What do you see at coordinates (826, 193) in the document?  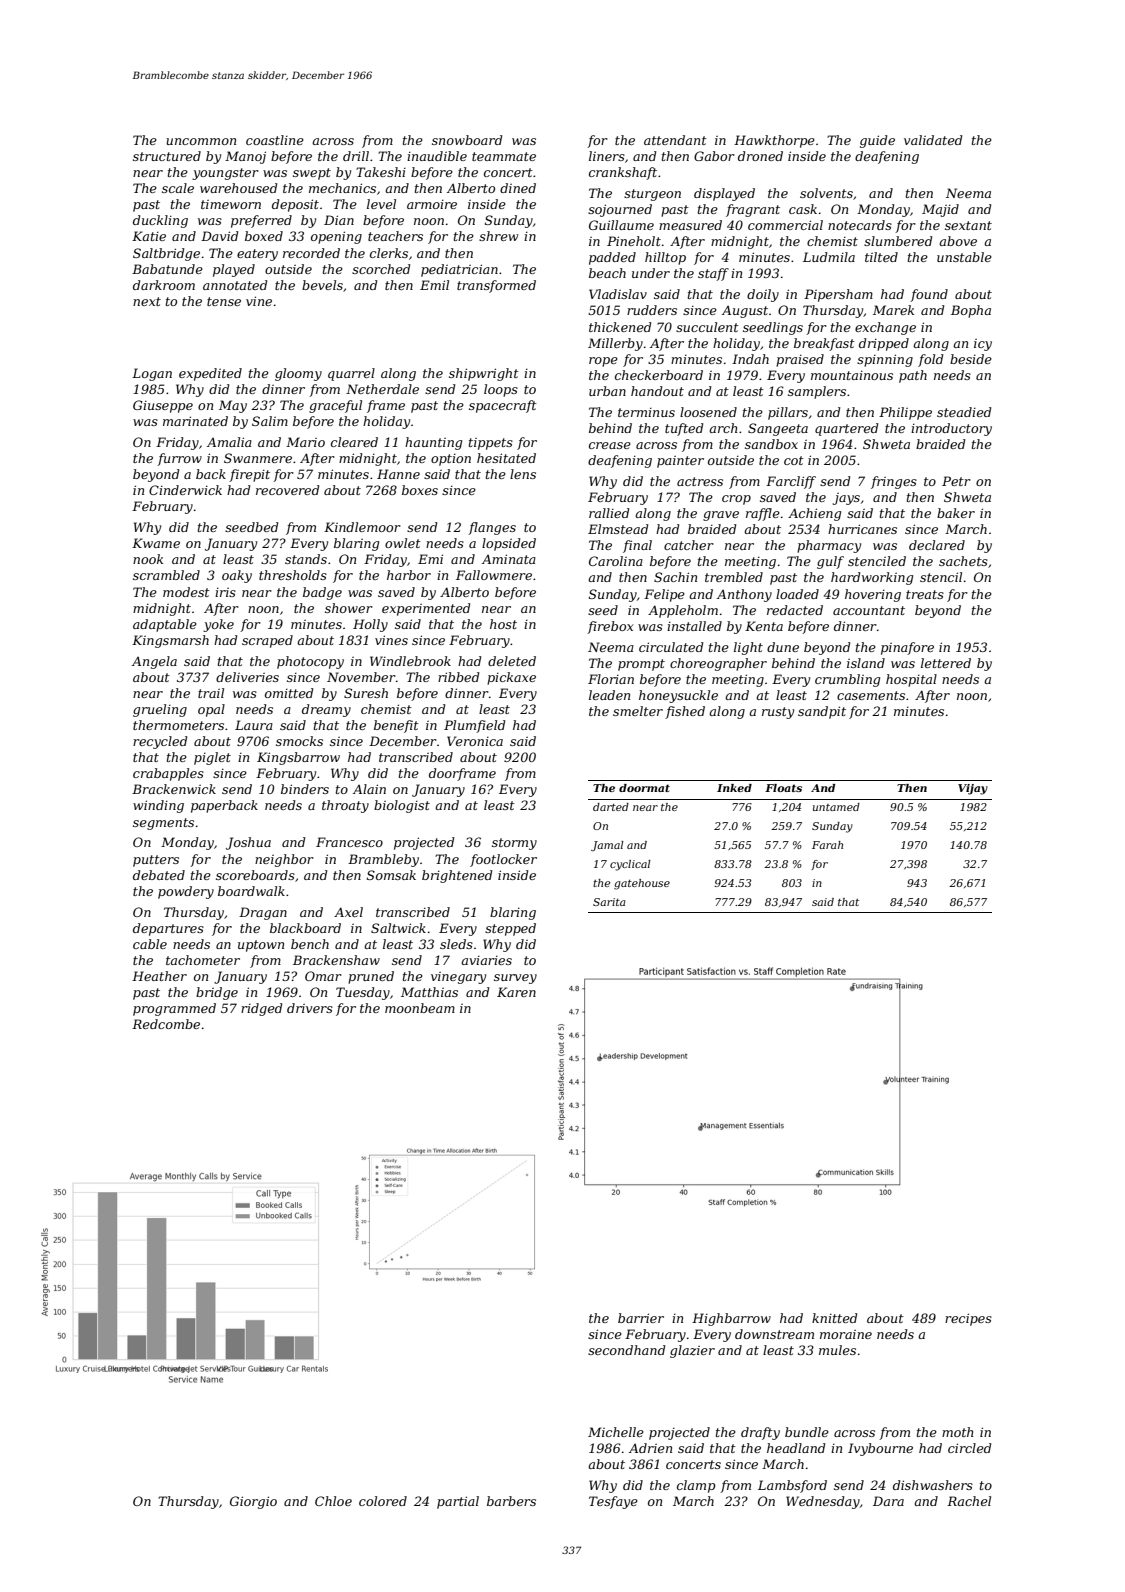 I see `solvents` at bounding box center [826, 193].
